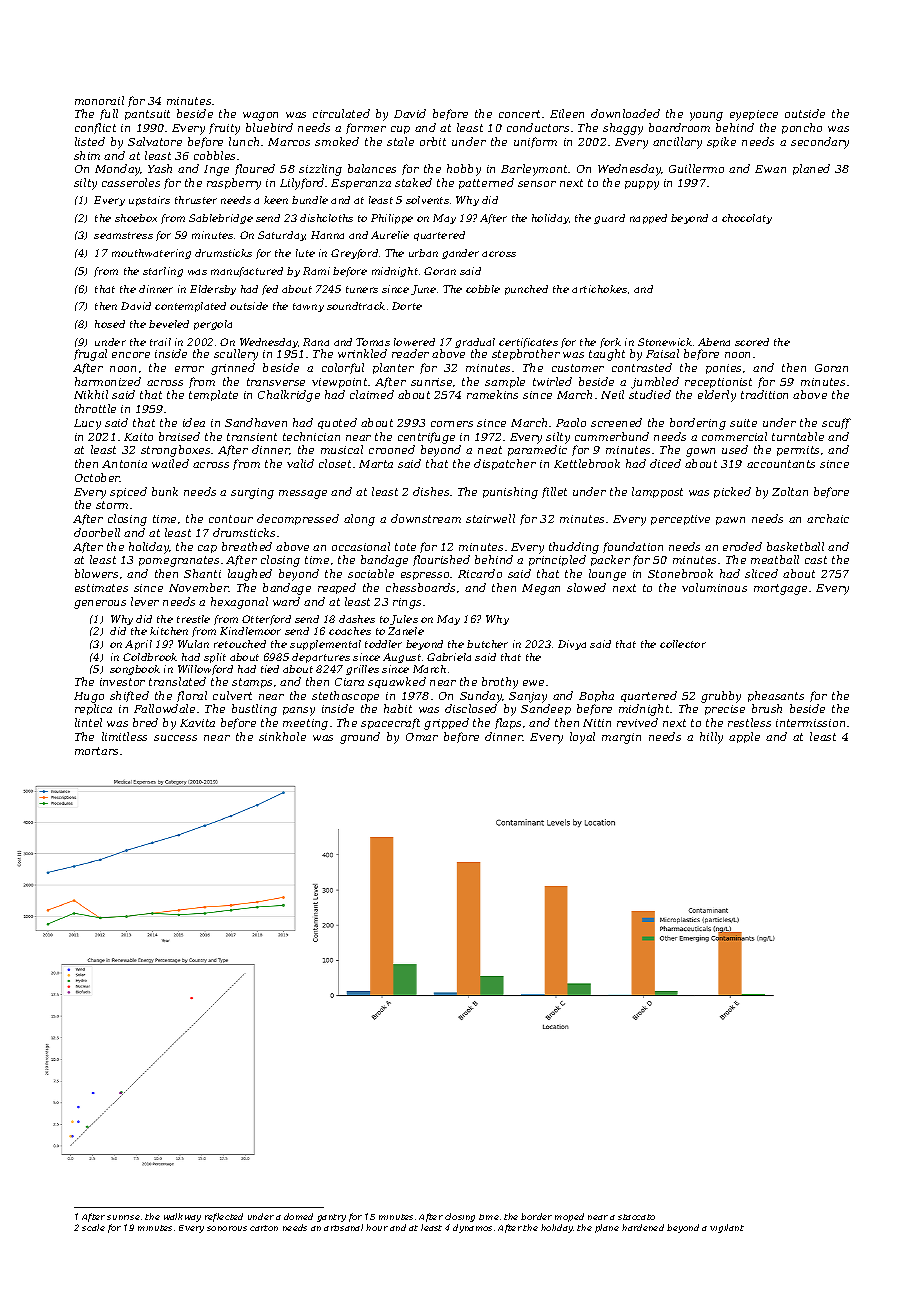 The width and height of the screenshot is (924, 1308). I want to click on vigilant, so click(727, 1228).
